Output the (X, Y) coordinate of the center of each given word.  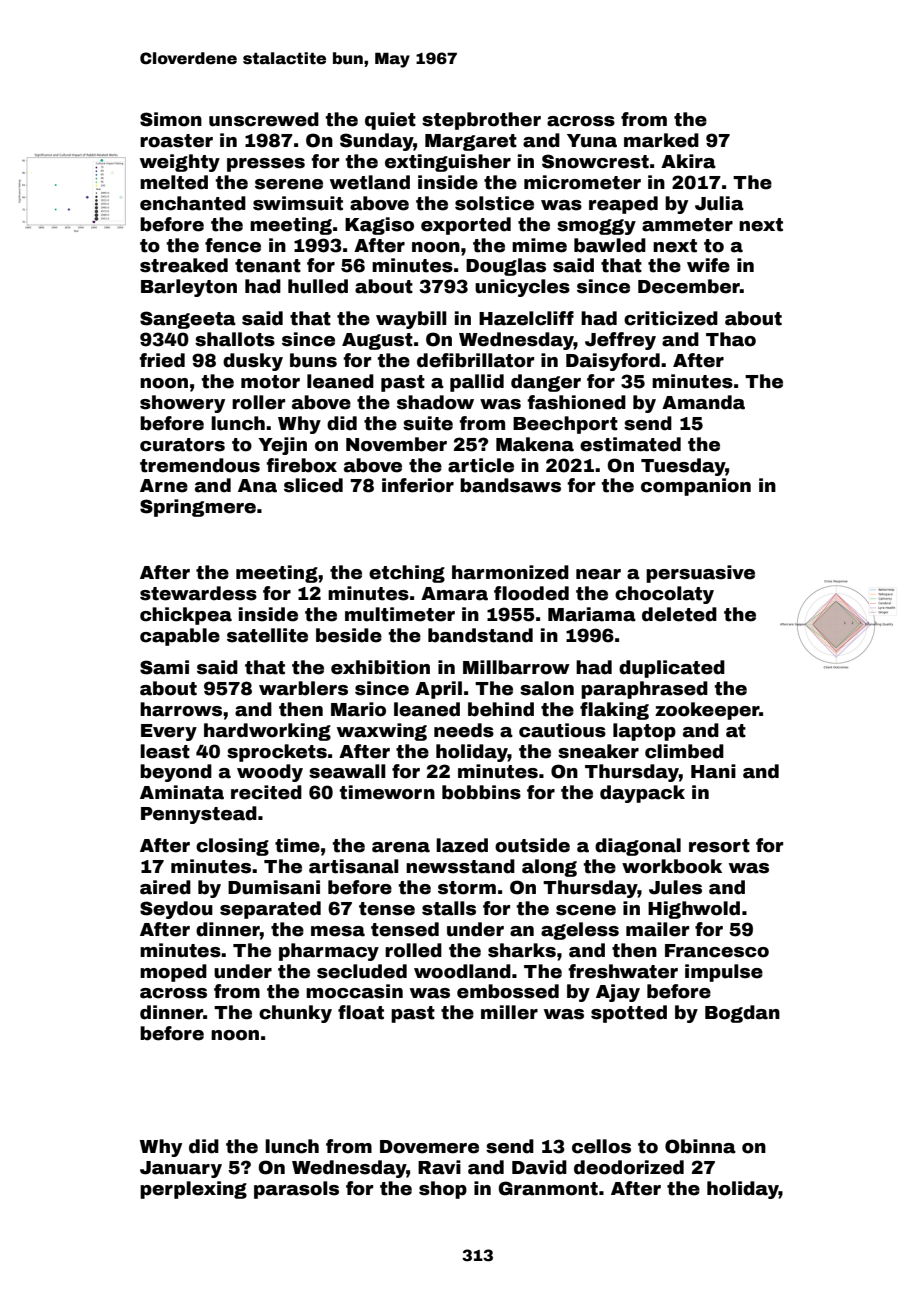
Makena (535, 444)
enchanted (193, 203)
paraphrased (644, 690)
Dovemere (429, 1147)
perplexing (193, 1190)
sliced (313, 485)
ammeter (687, 225)
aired (165, 887)
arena (401, 847)
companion (696, 487)
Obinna (700, 1146)
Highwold (694, 910)
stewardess (198, 593)
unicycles (522, 288)
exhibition (380, 667)
